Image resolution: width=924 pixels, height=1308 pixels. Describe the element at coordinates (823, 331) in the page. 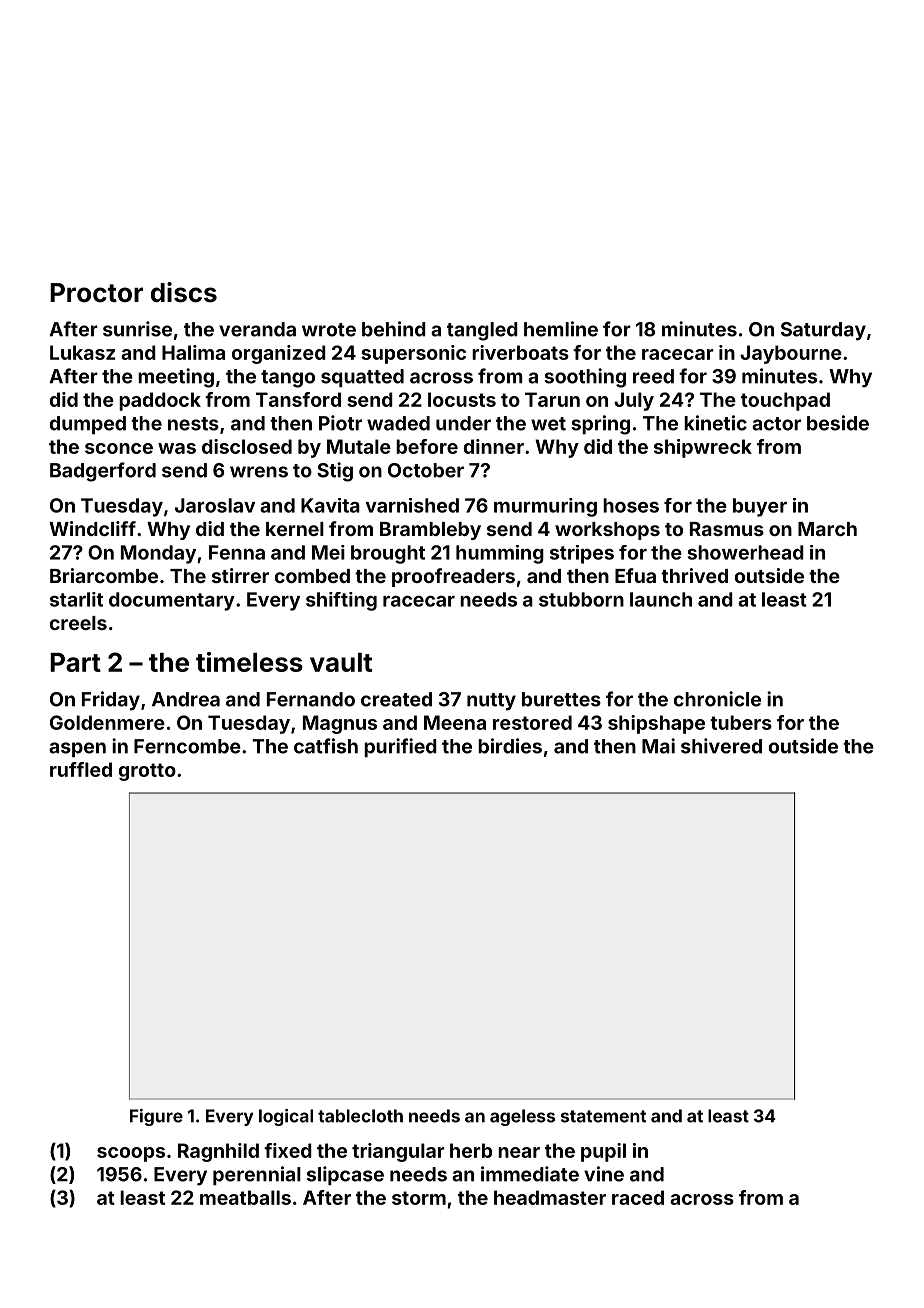

I see `Saturday` at that location.
